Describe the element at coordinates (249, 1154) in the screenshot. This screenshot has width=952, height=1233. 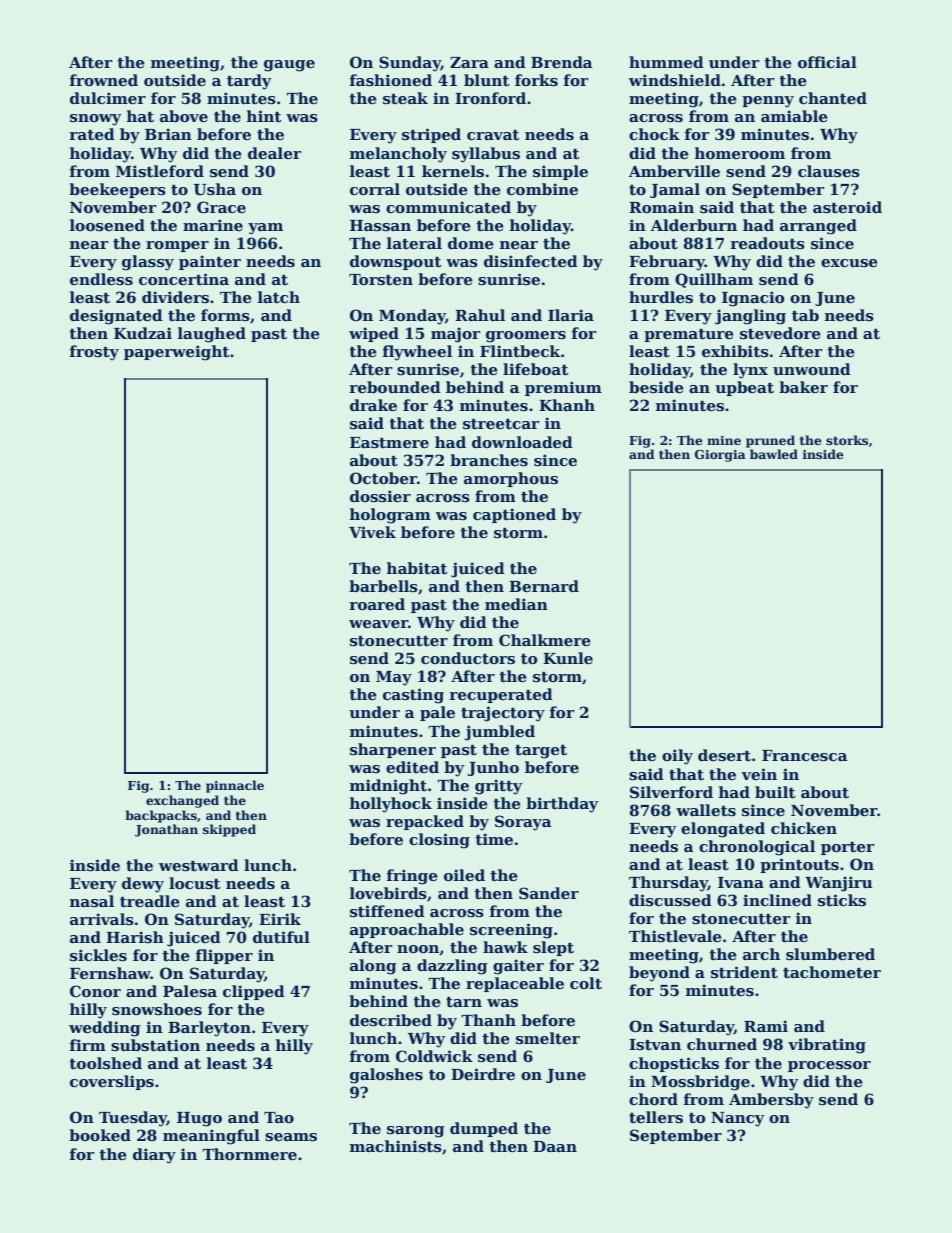
I see `Thornmere` at that location.
